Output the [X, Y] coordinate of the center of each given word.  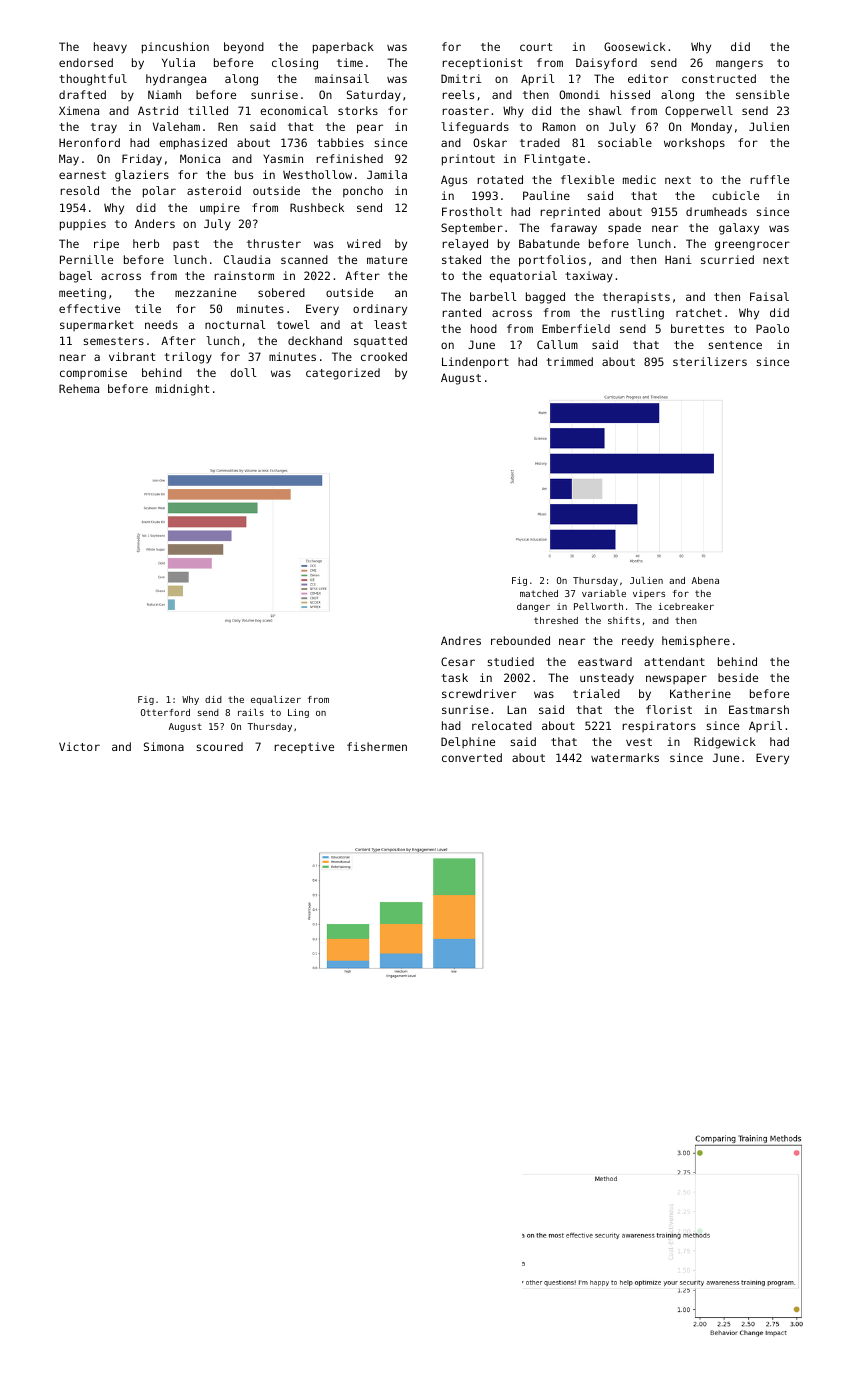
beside [738, 677]
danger [533, 607]
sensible [762, 94]
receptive [304, 748]
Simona [164, 746]
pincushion [175, 48]
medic [639, 179]
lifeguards [475, 128]
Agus [454, 181]
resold [80, 190]
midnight [182, 390]
